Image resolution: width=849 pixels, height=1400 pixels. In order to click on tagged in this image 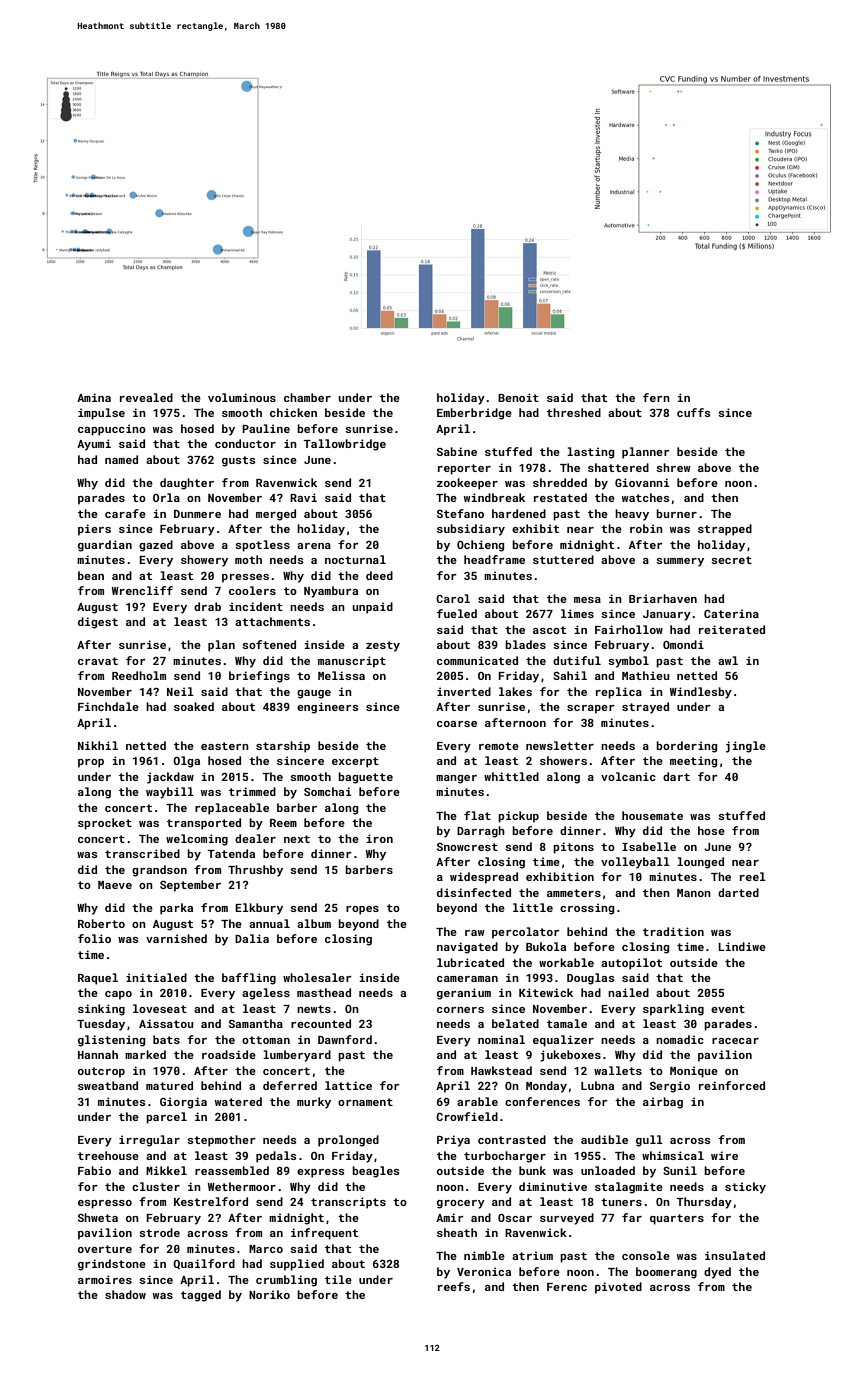, I will do `click(201, 1296)`.
